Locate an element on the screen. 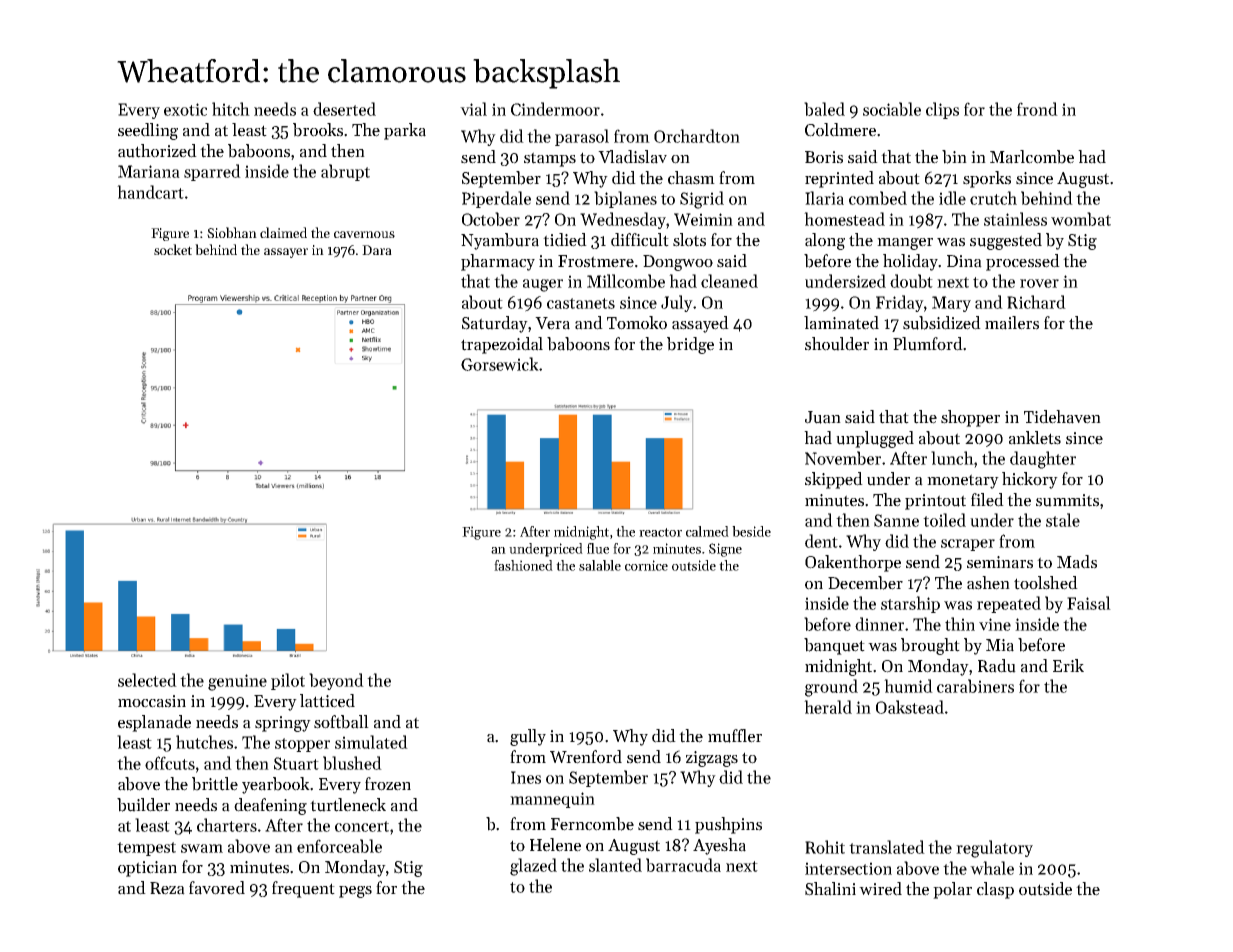 The height and width of the screenshot is (952, 1233). chasm is located at coordinates (691, 178).
